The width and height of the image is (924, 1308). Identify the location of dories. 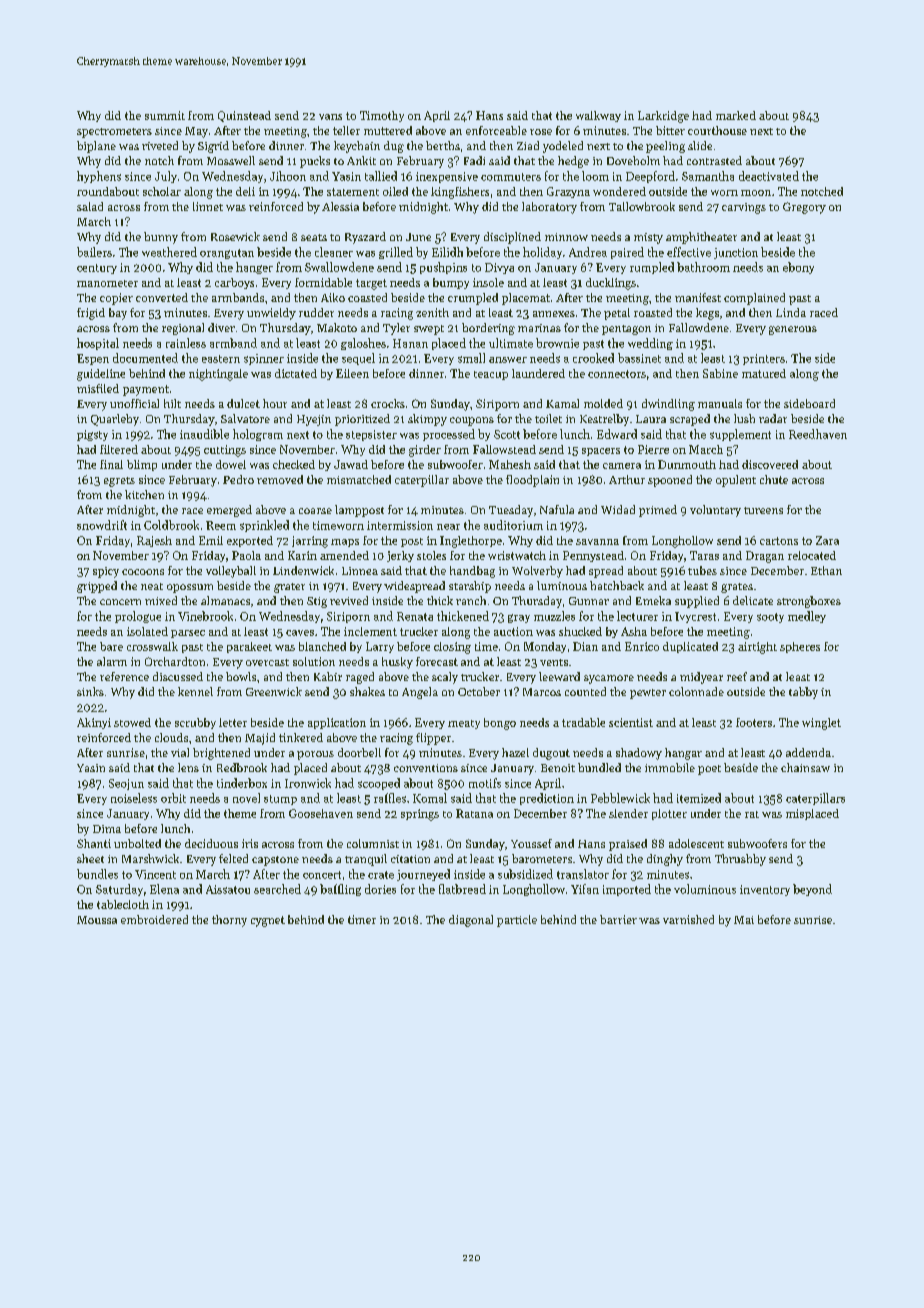
(380, 889).
